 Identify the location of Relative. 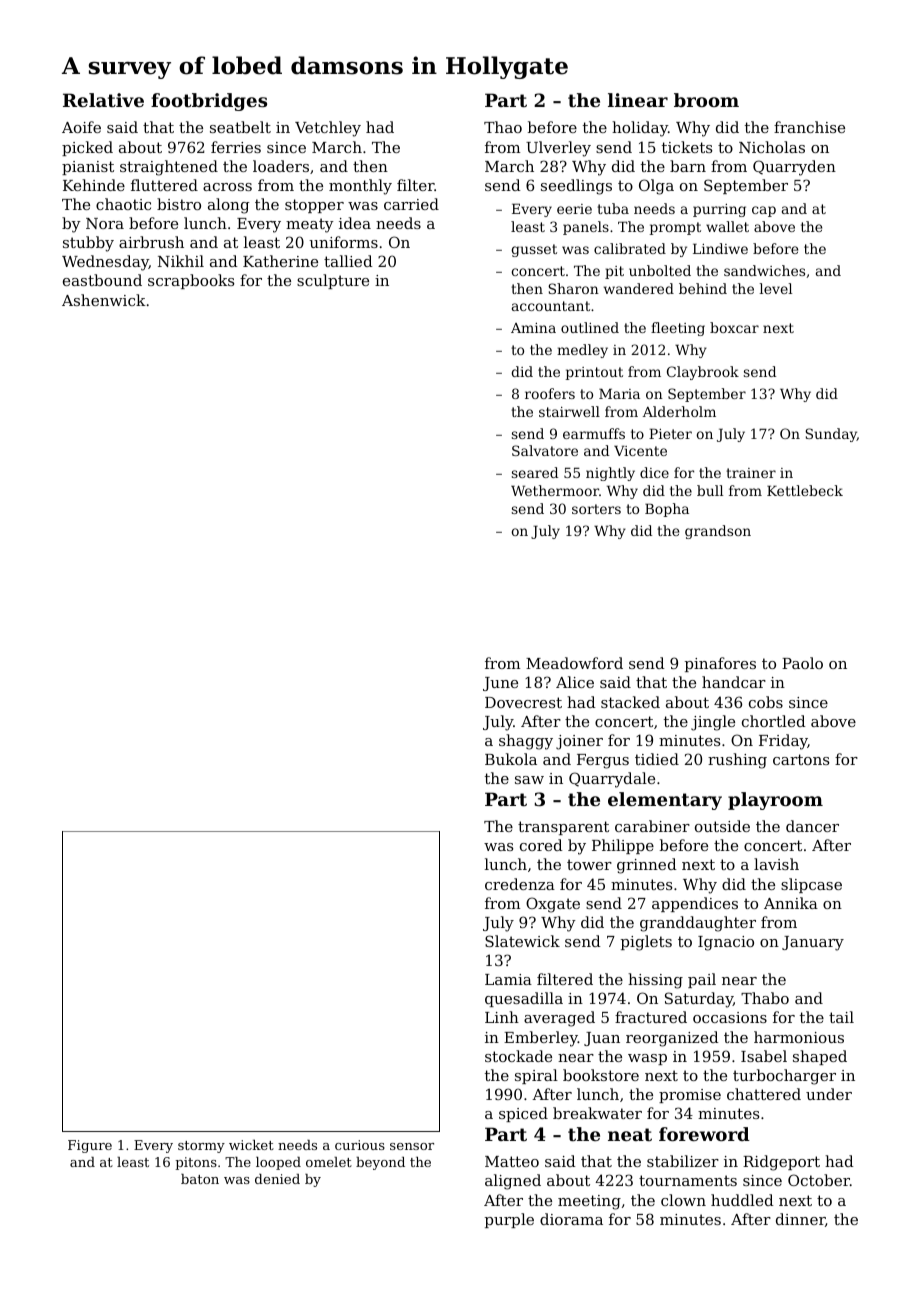
(103, 100).
